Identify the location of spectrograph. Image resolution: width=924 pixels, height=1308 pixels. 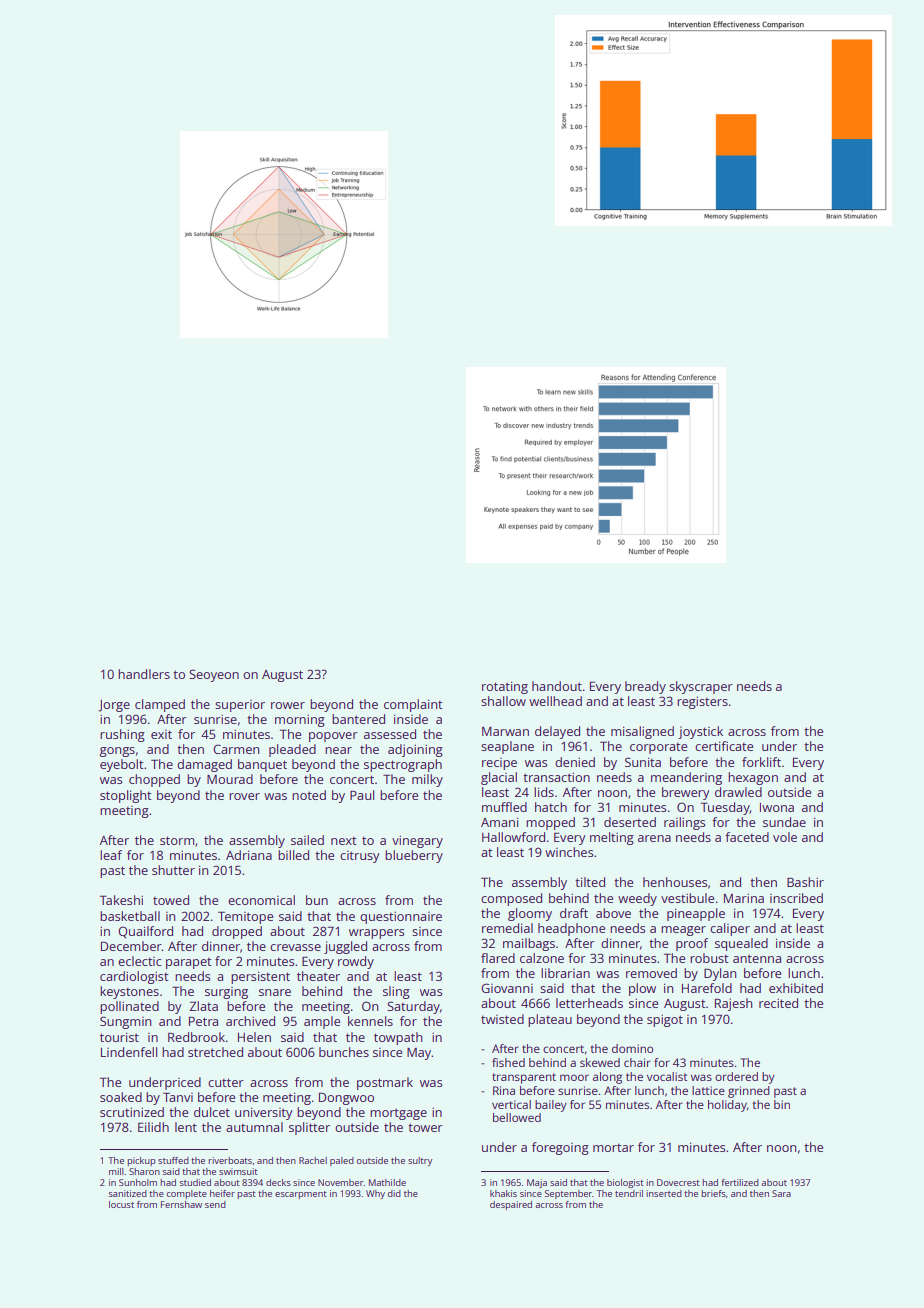
(403, 765).
